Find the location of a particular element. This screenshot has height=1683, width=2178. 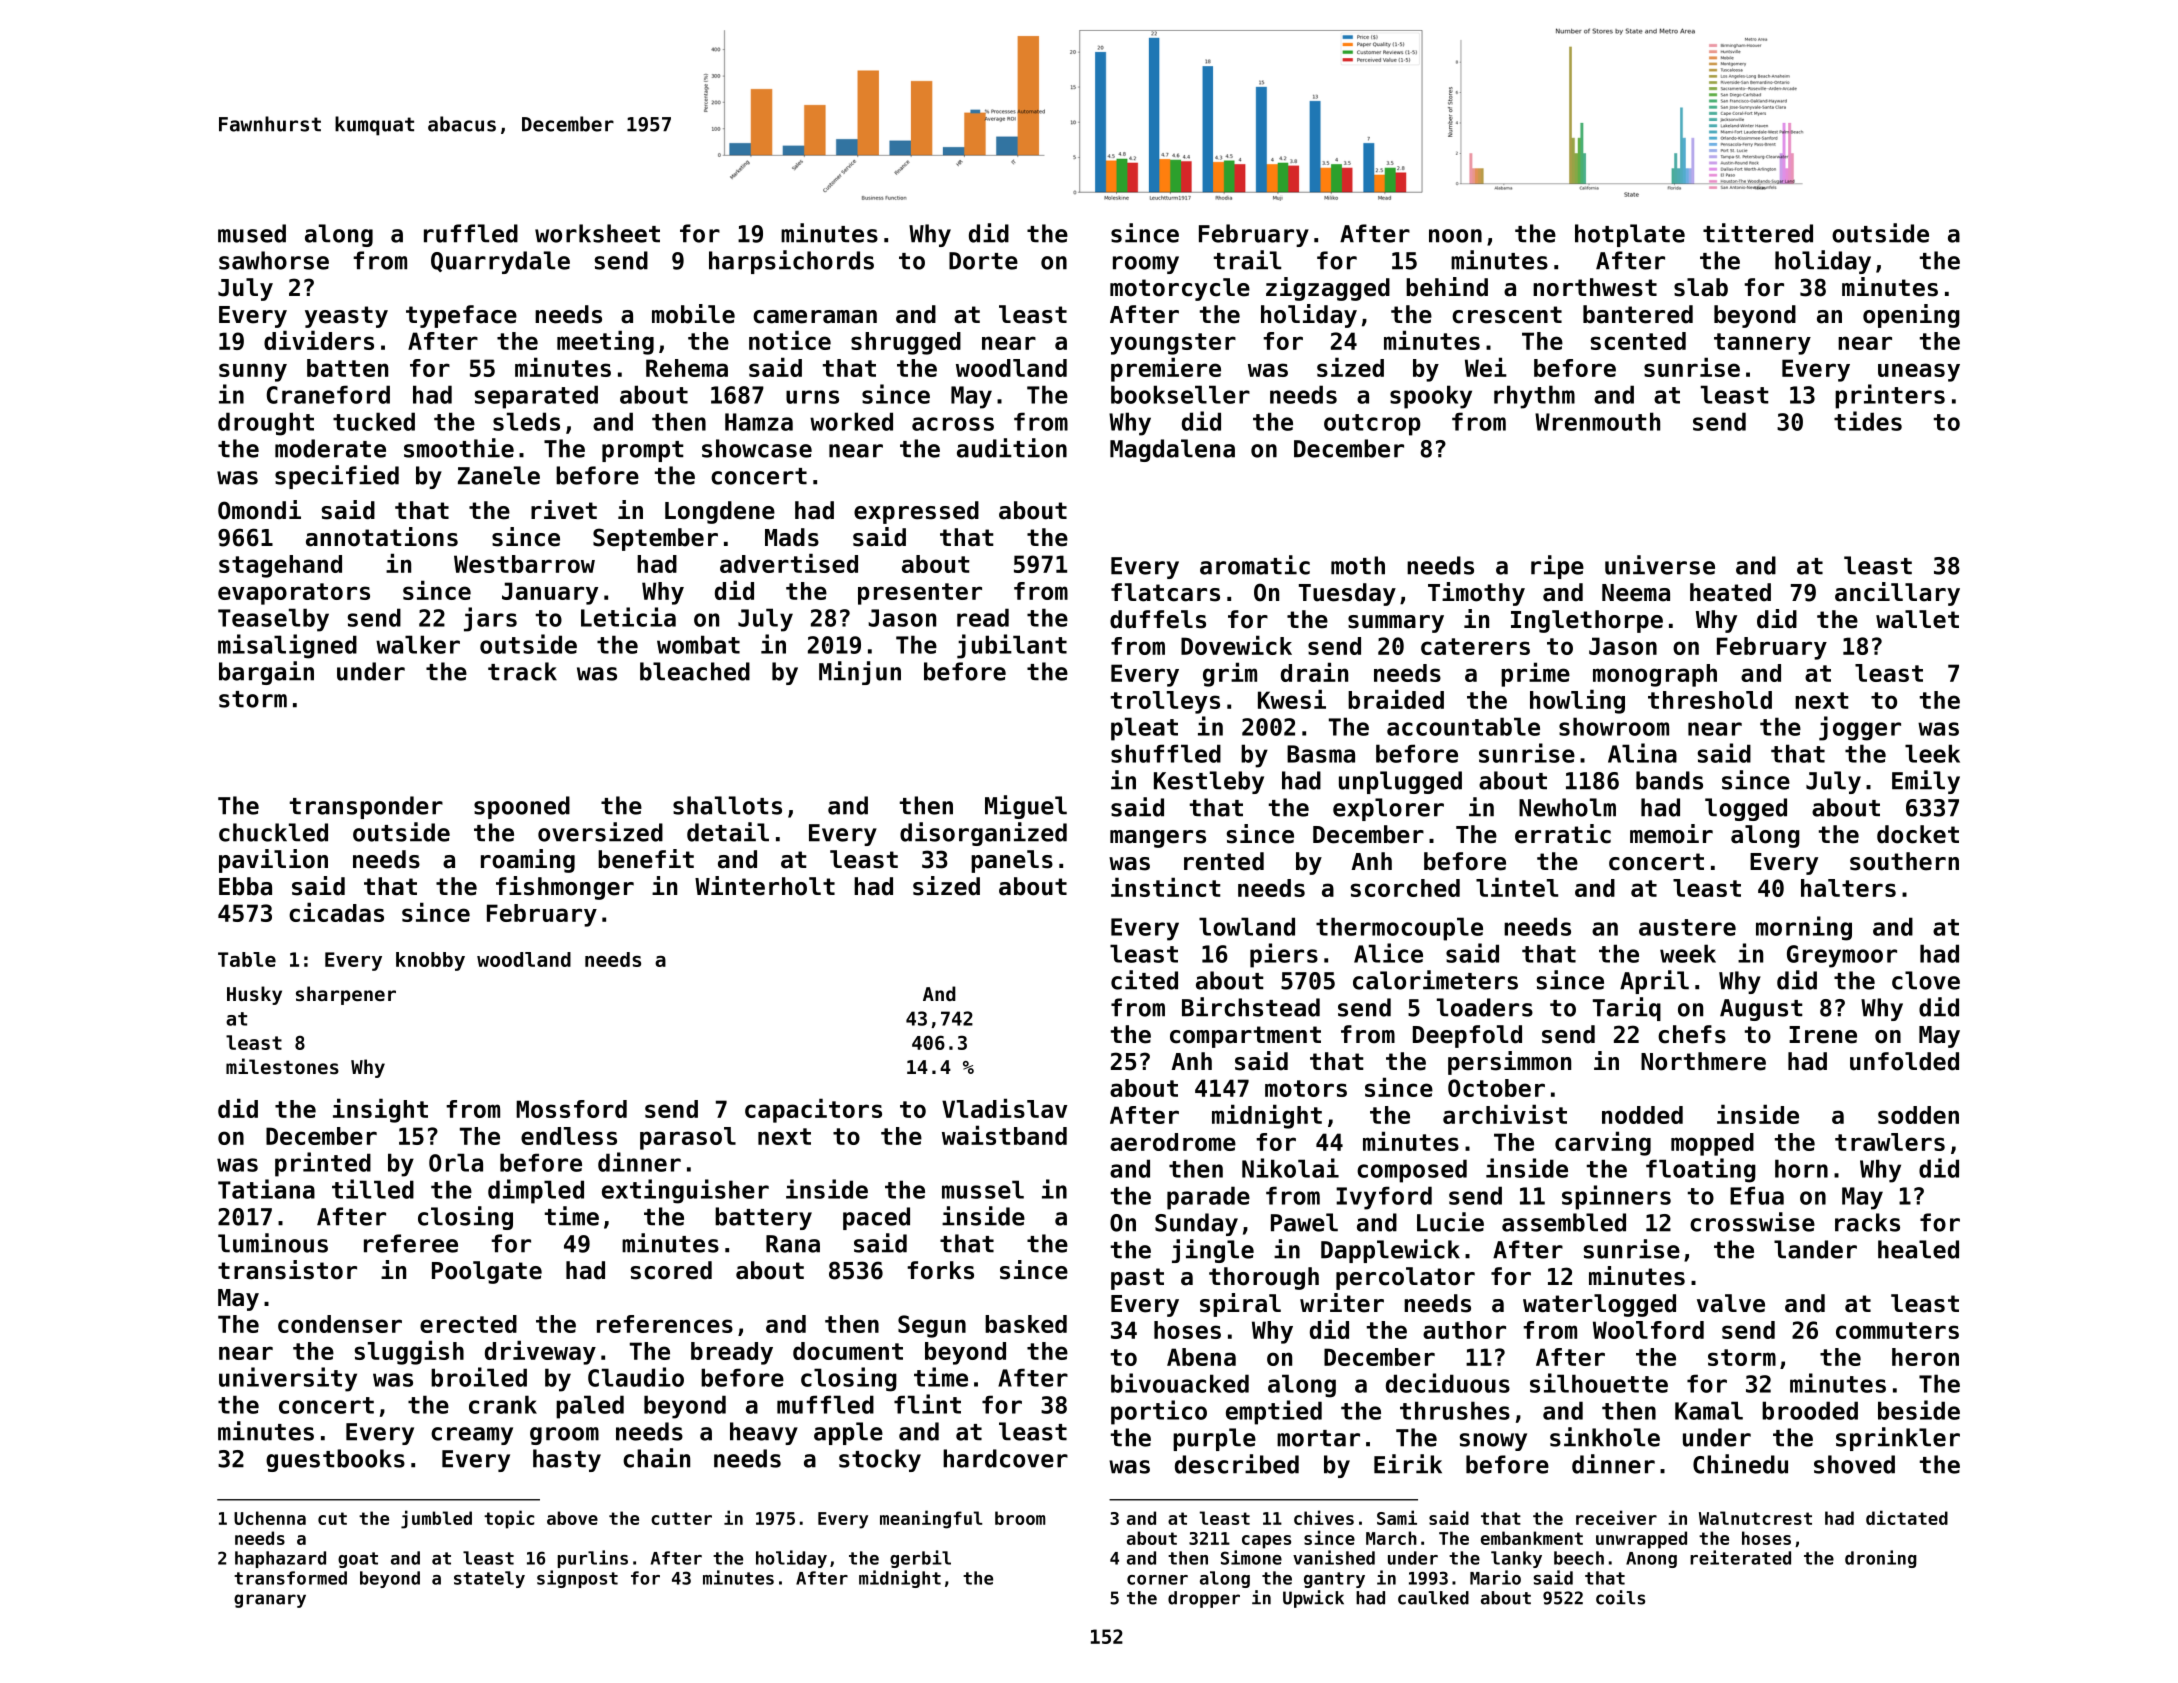

worksheet is located at coordinates (597, 233).
